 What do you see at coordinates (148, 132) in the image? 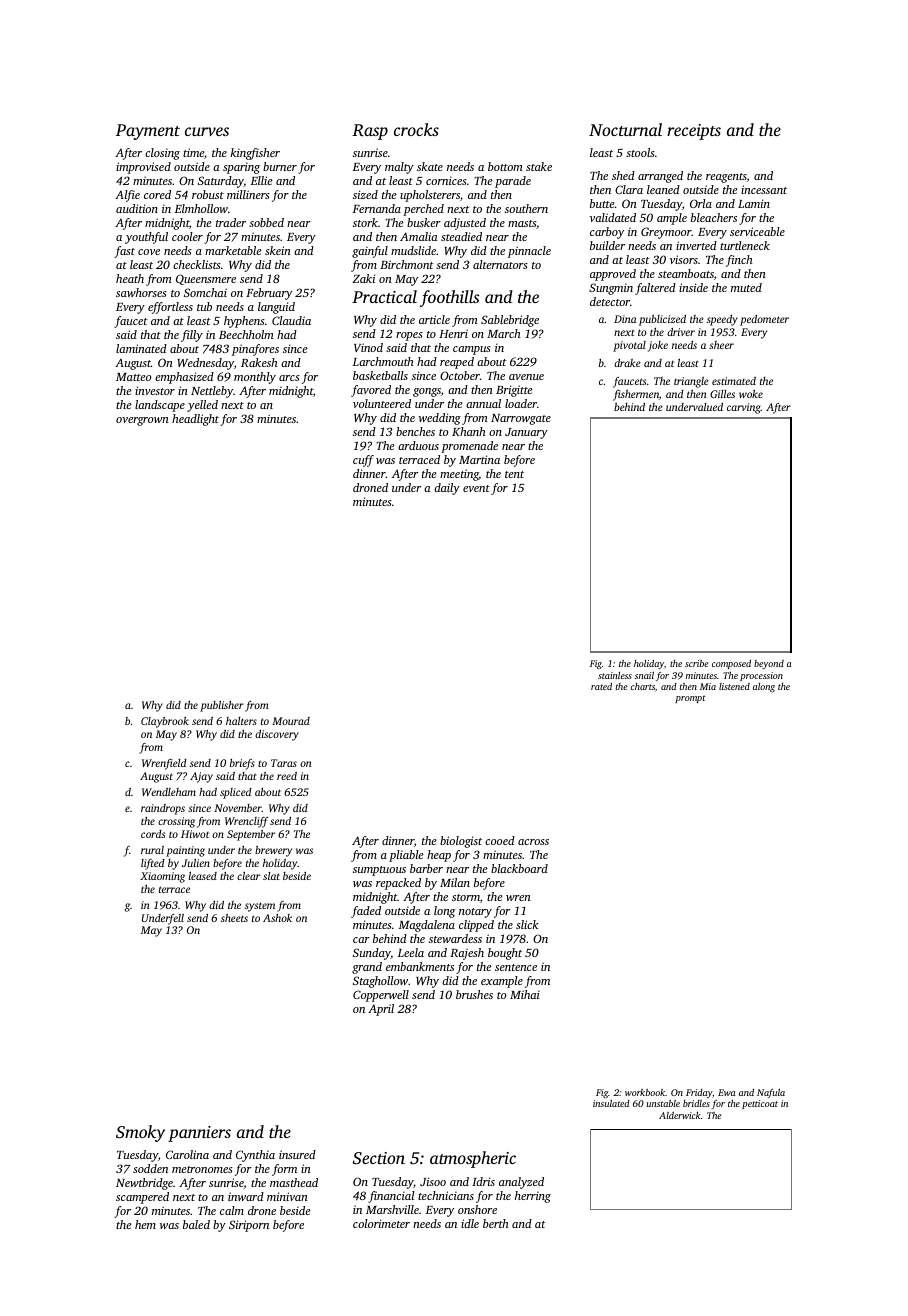
I see `Payment` at bounding box center [148, 132].
